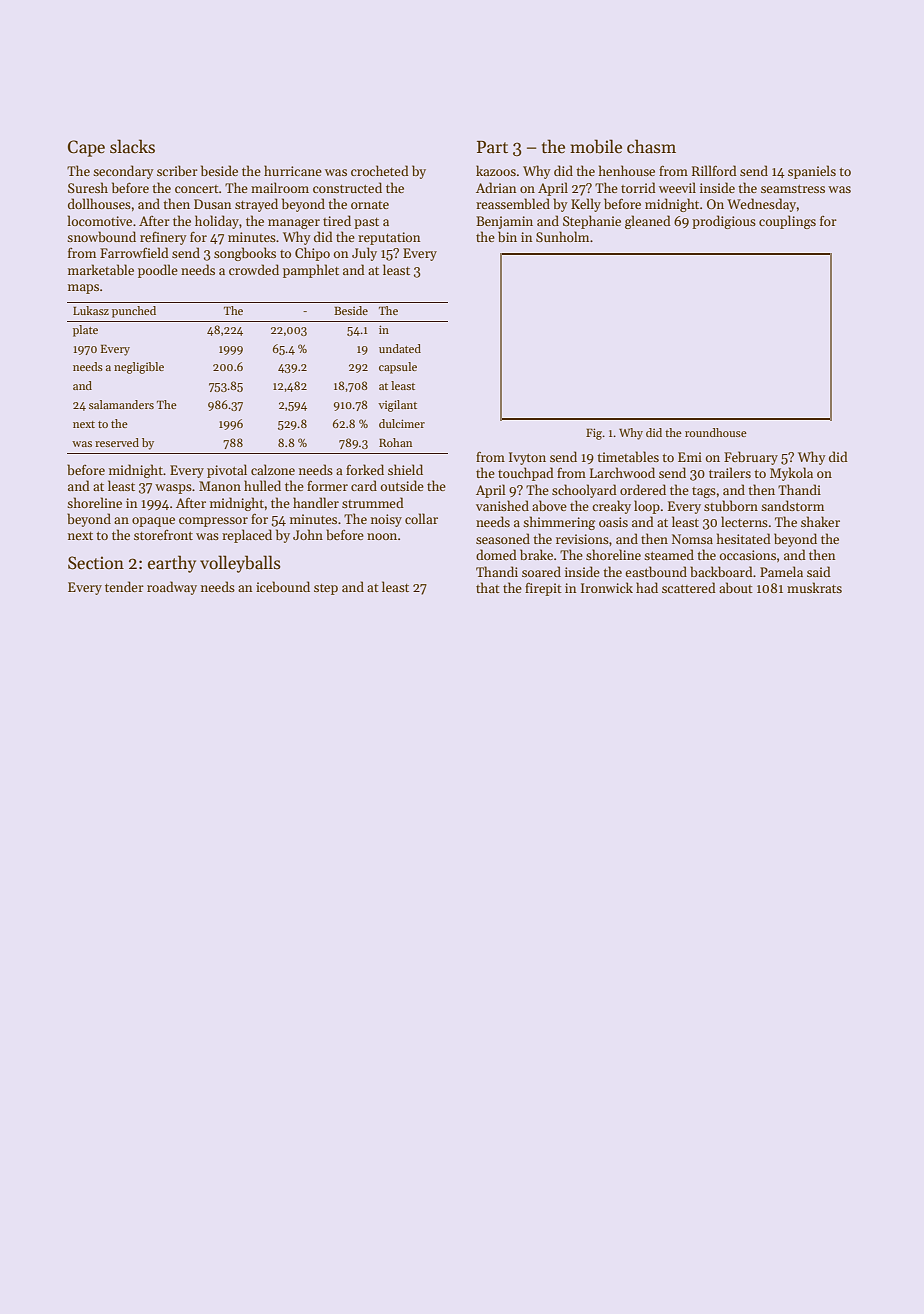  I want to click on constructed, so click(347, 187).
